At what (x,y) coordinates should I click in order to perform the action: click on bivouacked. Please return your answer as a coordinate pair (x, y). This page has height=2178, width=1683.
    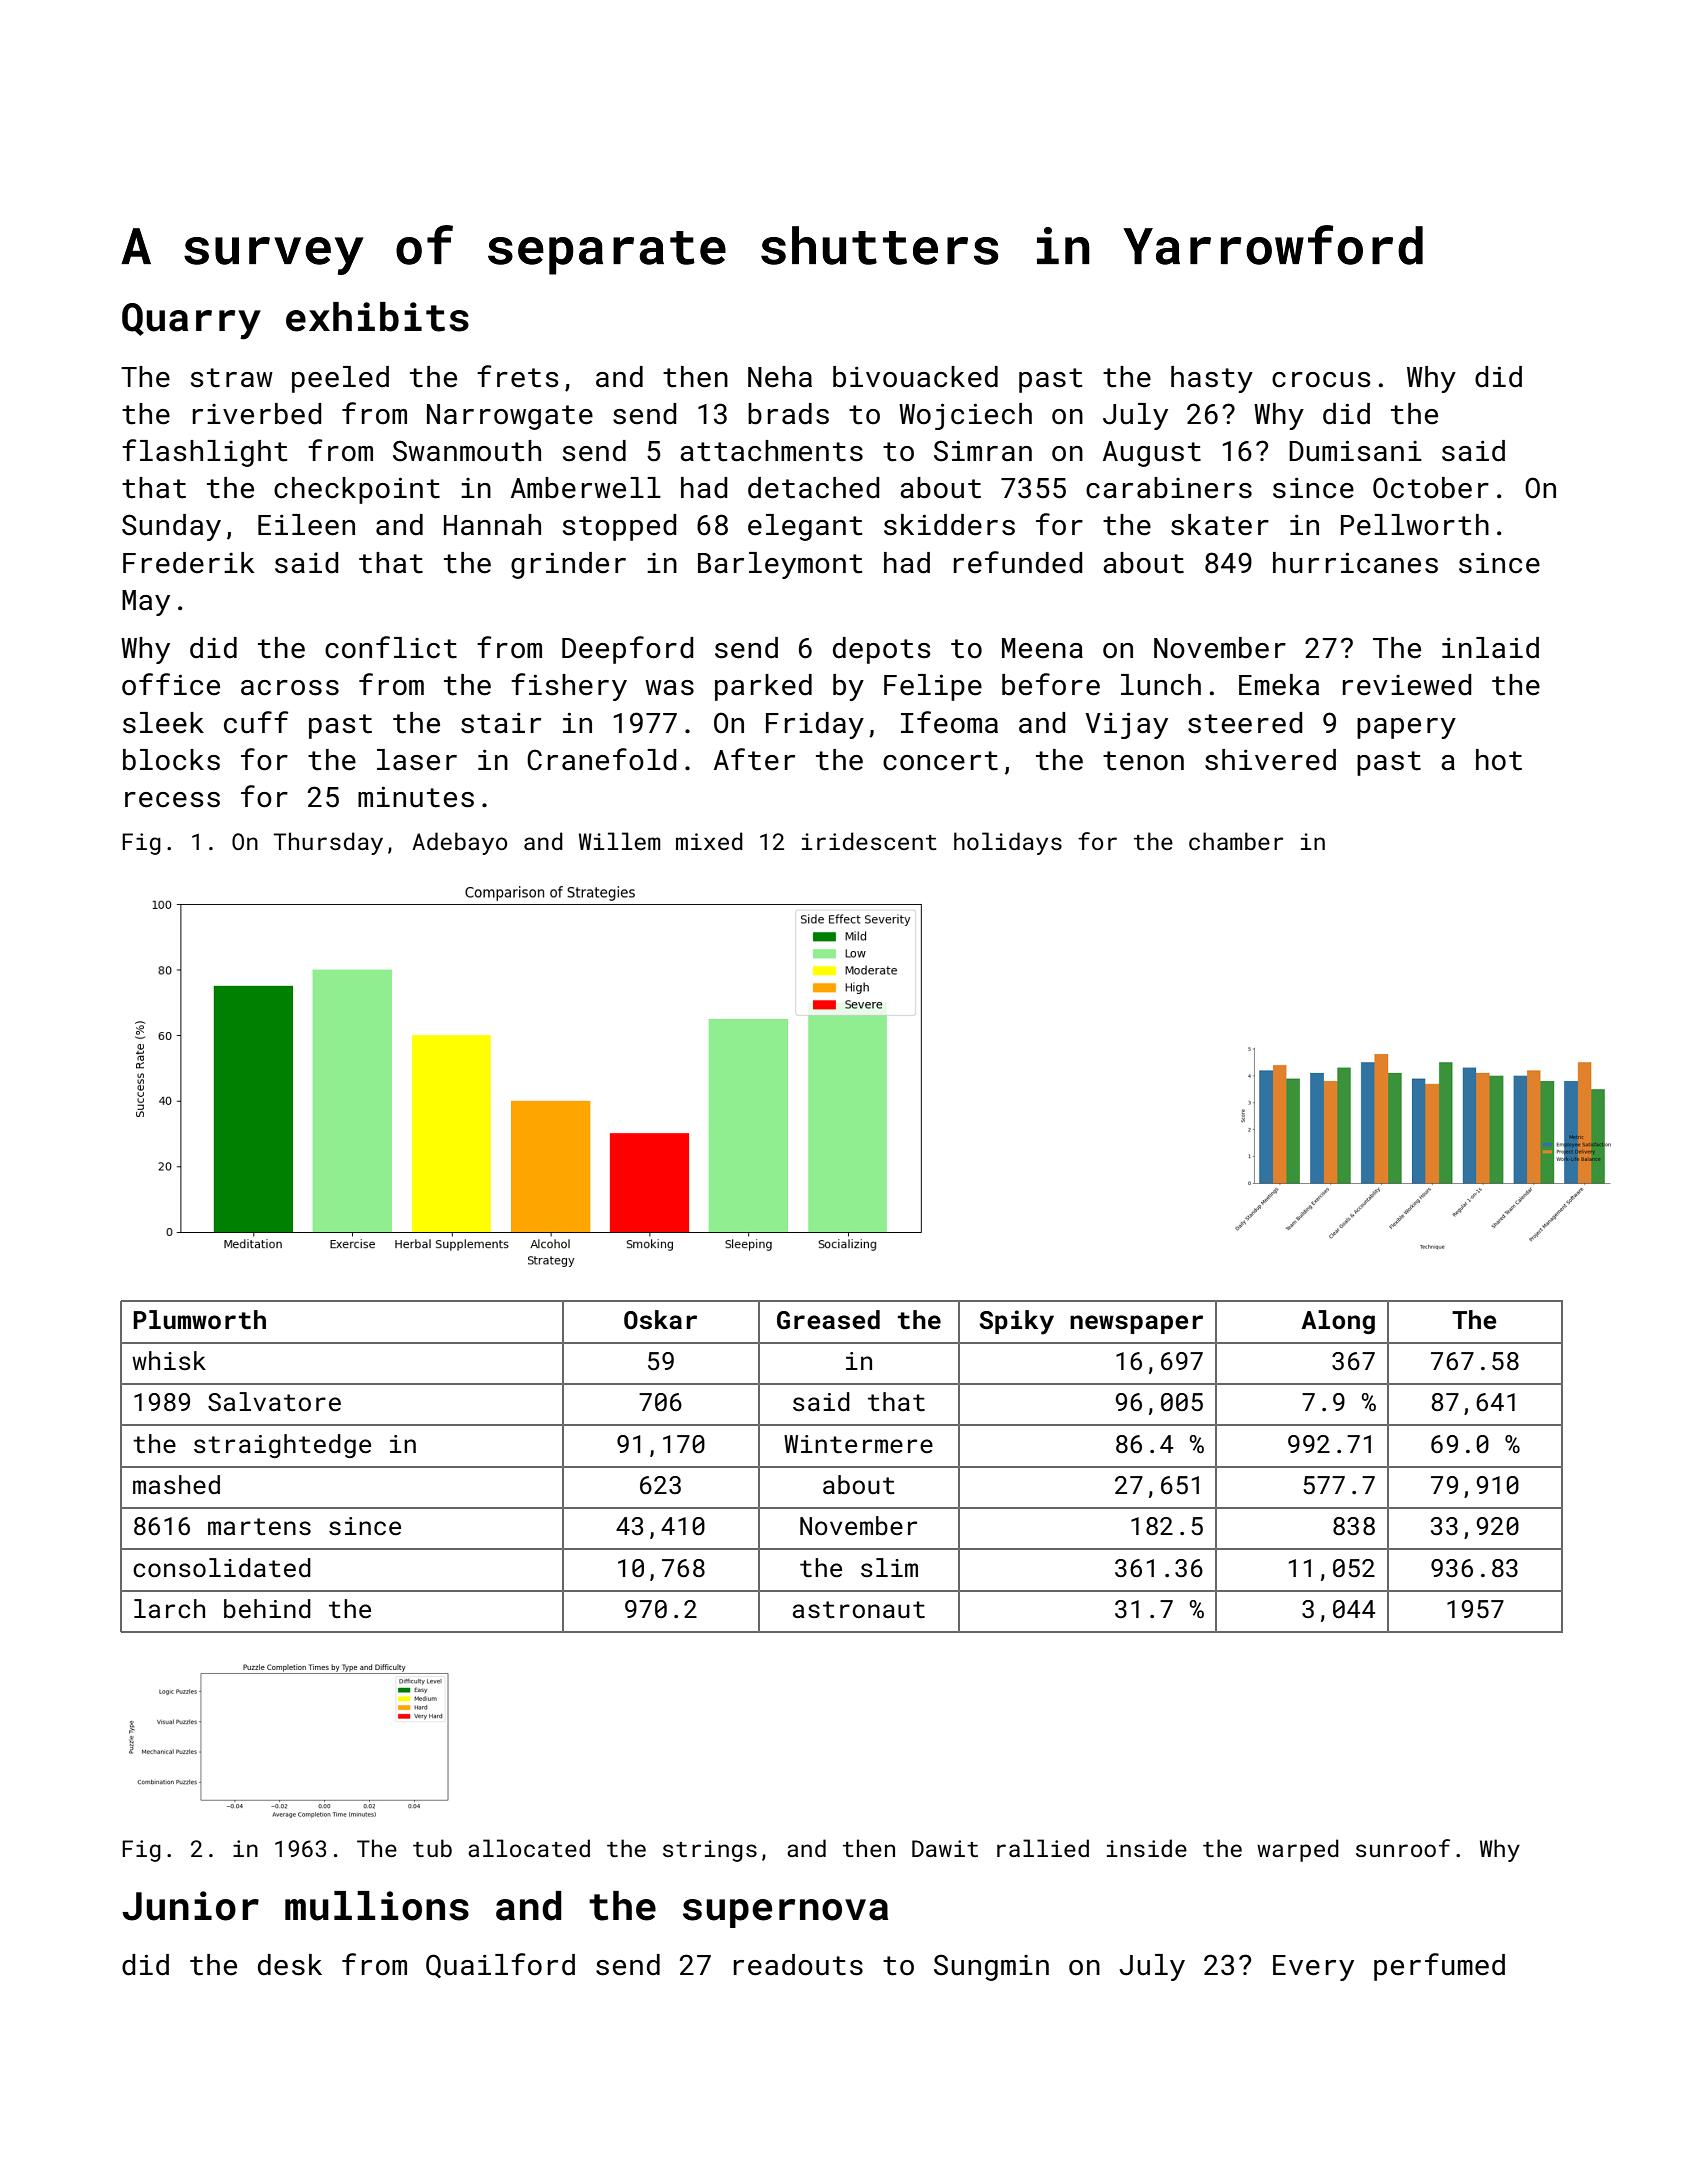
    Looking at the image, I should click on (915, 377).
